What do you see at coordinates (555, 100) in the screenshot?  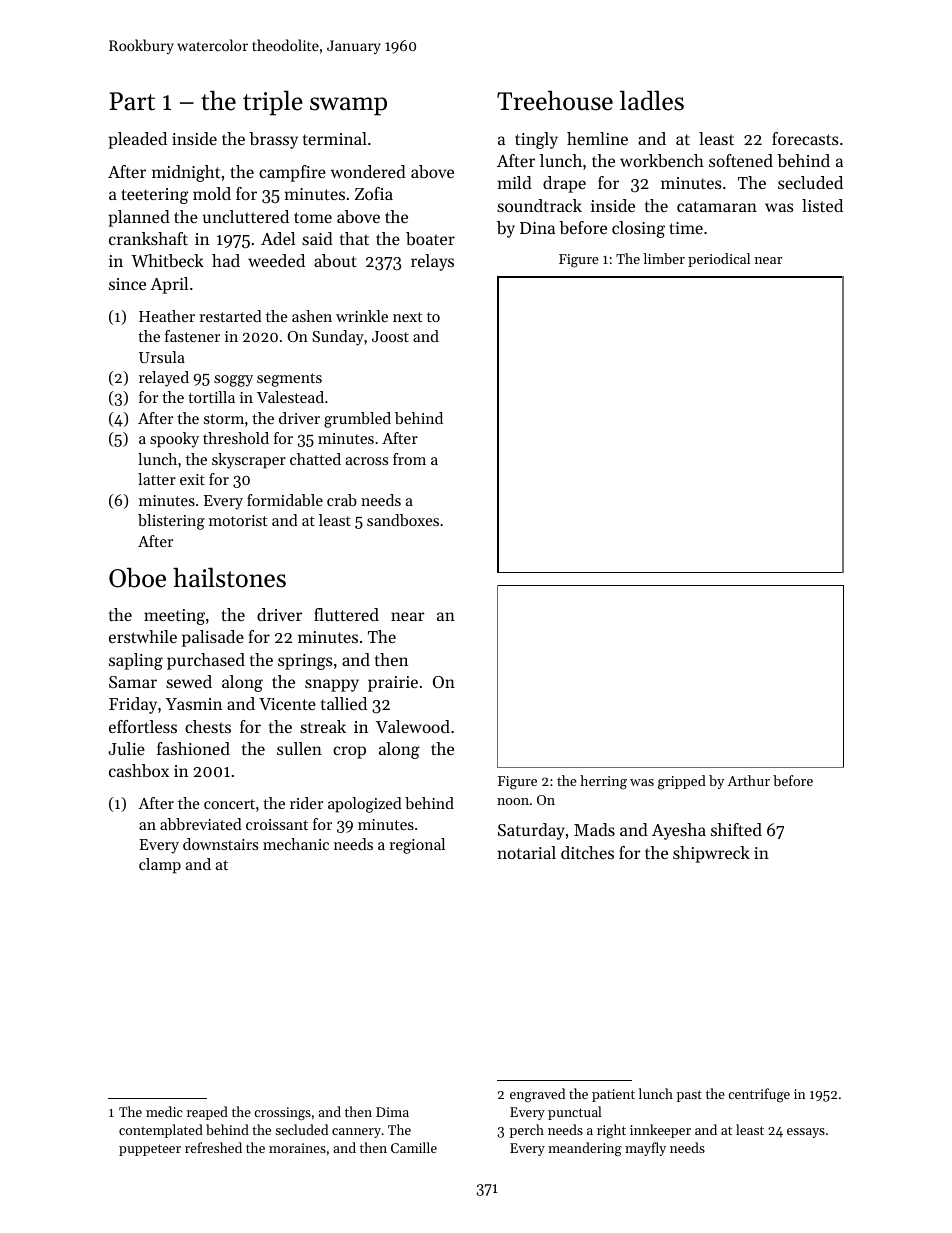 I see `Treehouse` at bounding box center [555, 100].
